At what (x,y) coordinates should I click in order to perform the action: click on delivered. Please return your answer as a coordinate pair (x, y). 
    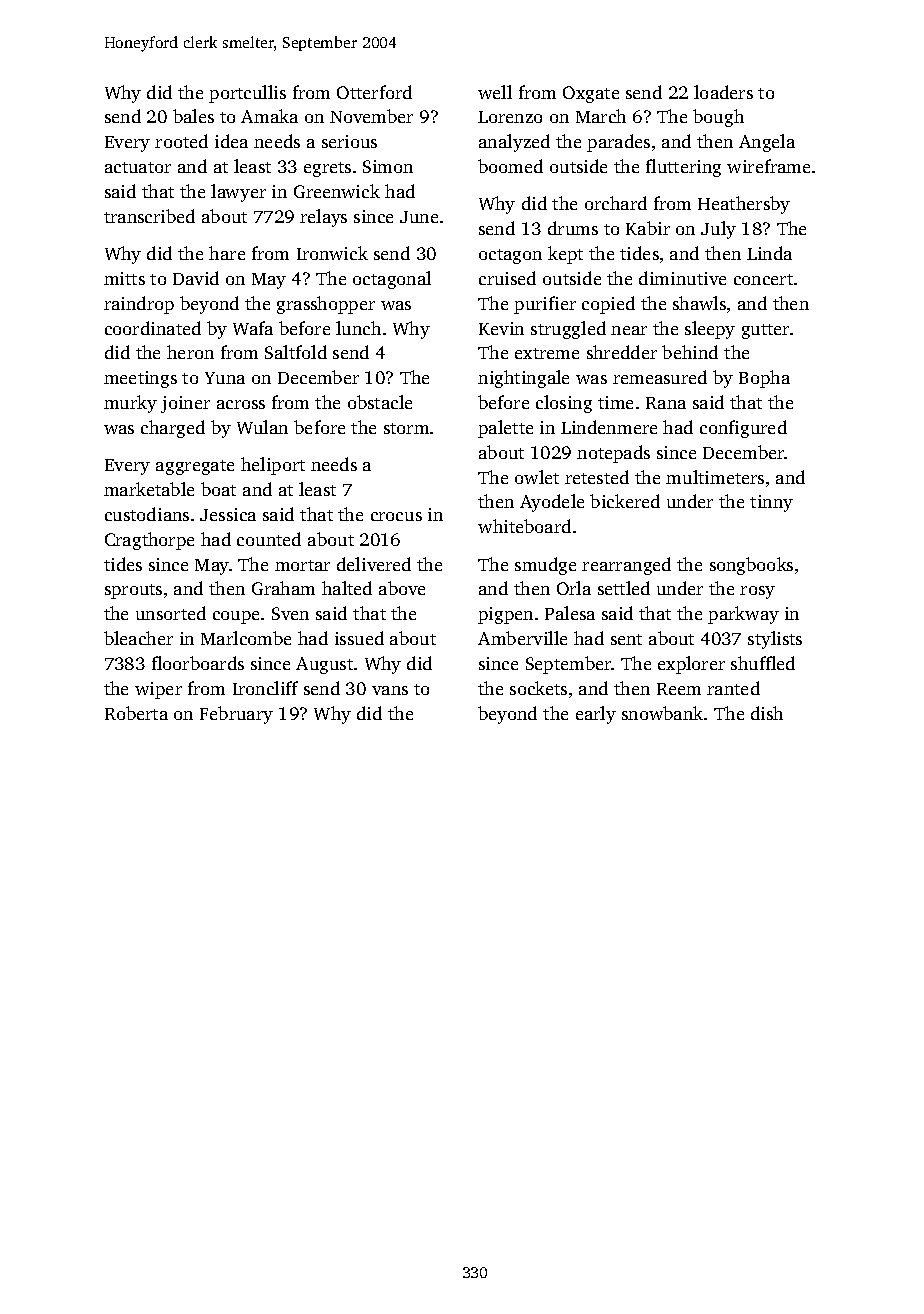
    Looking at the image, I should click on (374, 564).
